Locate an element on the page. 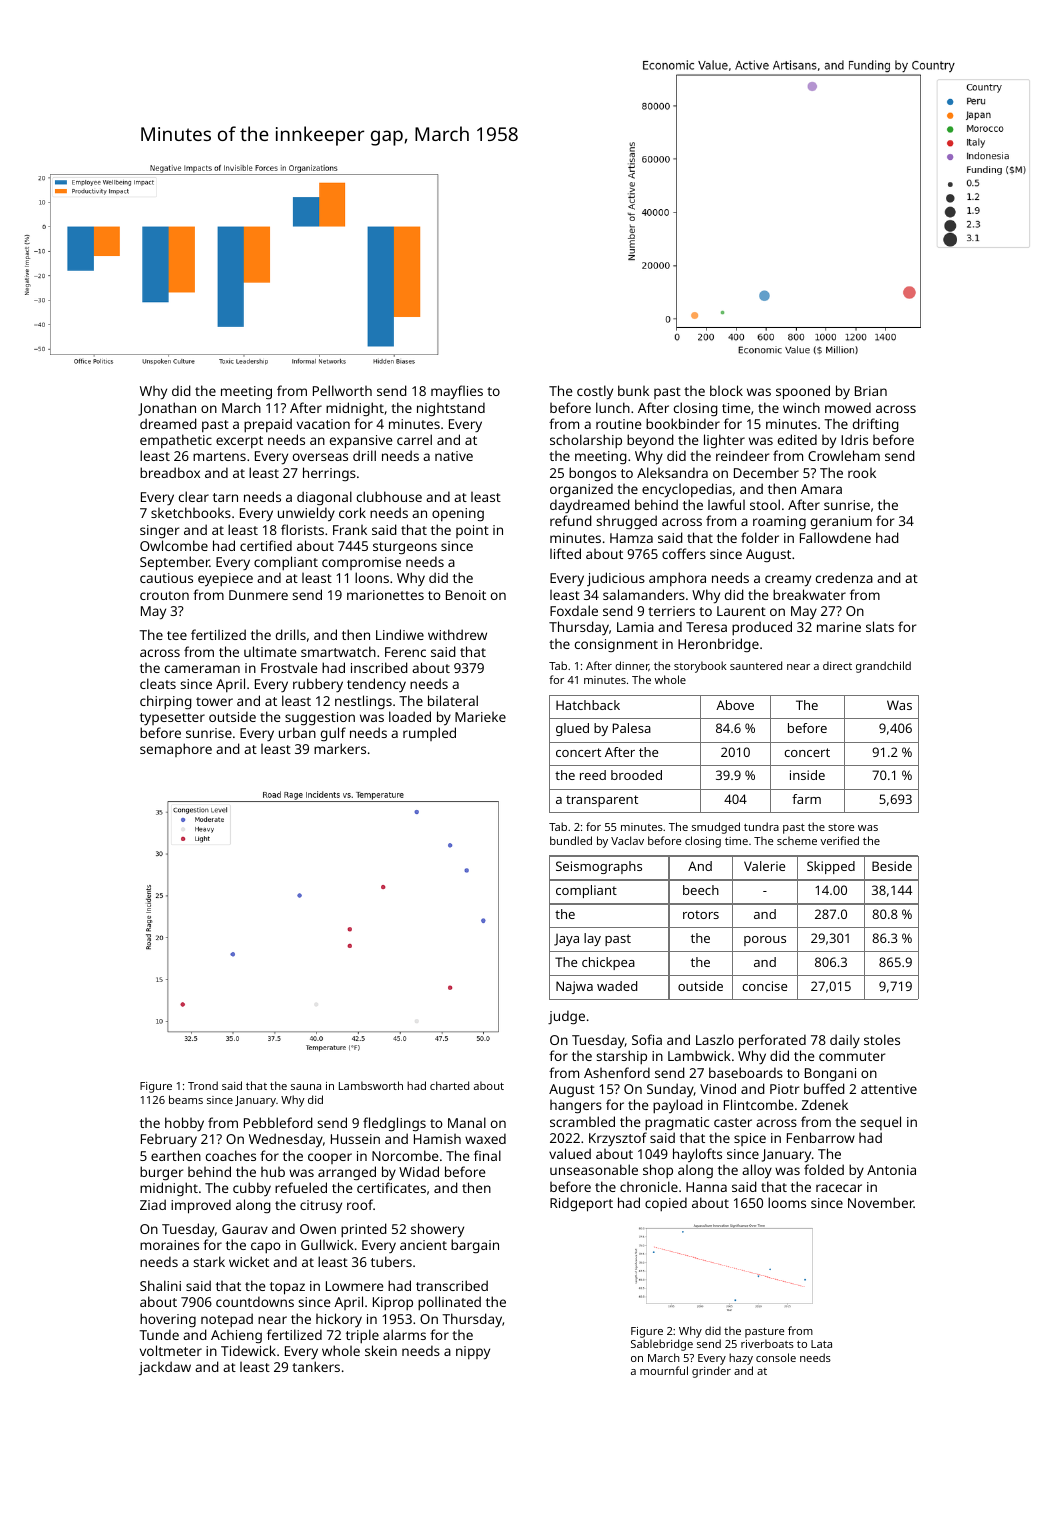 This page has width=1058, height=1532. markers is located at coordinates (340, 748).
